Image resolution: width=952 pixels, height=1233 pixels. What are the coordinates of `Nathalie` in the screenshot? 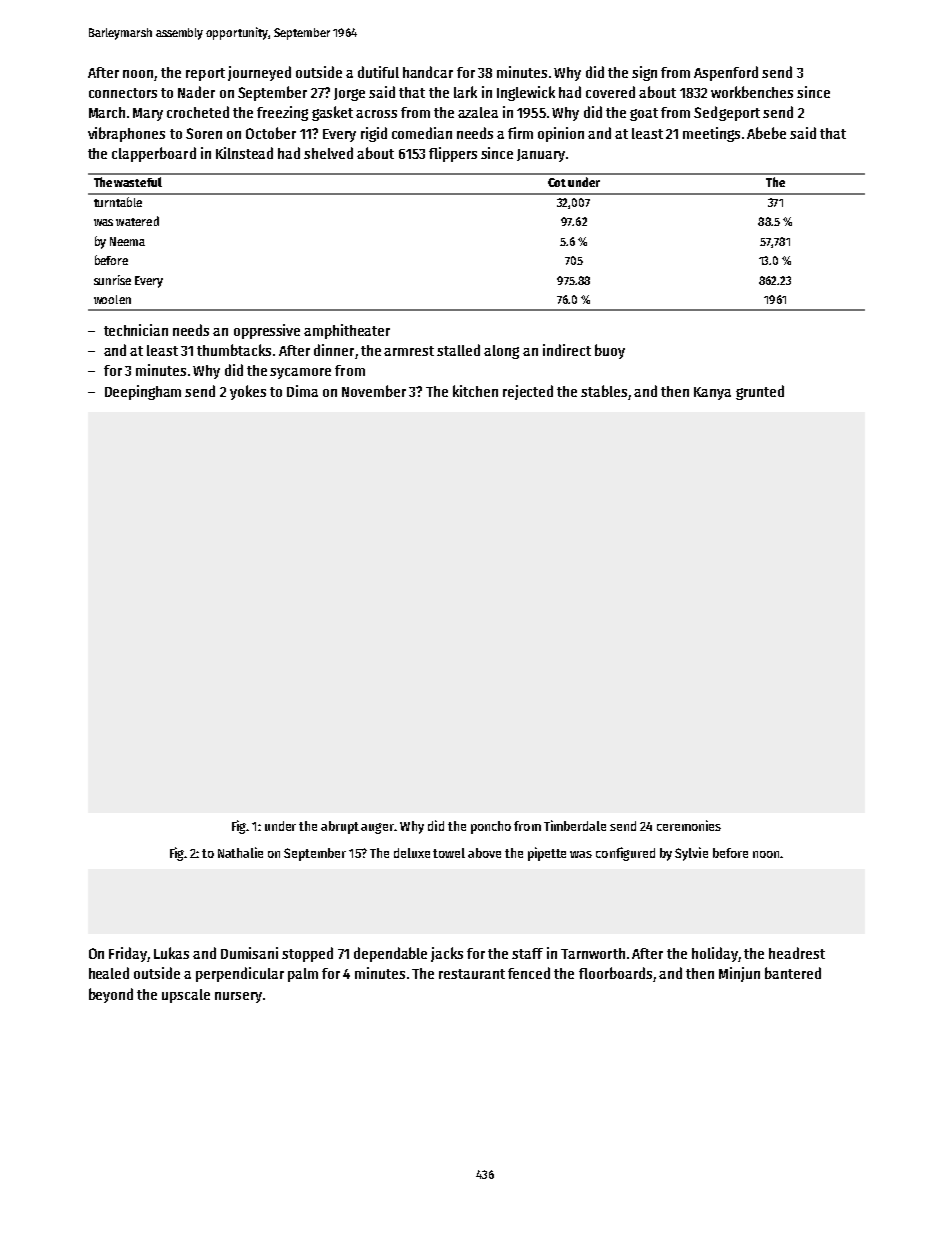 It's located at (240, 852).
